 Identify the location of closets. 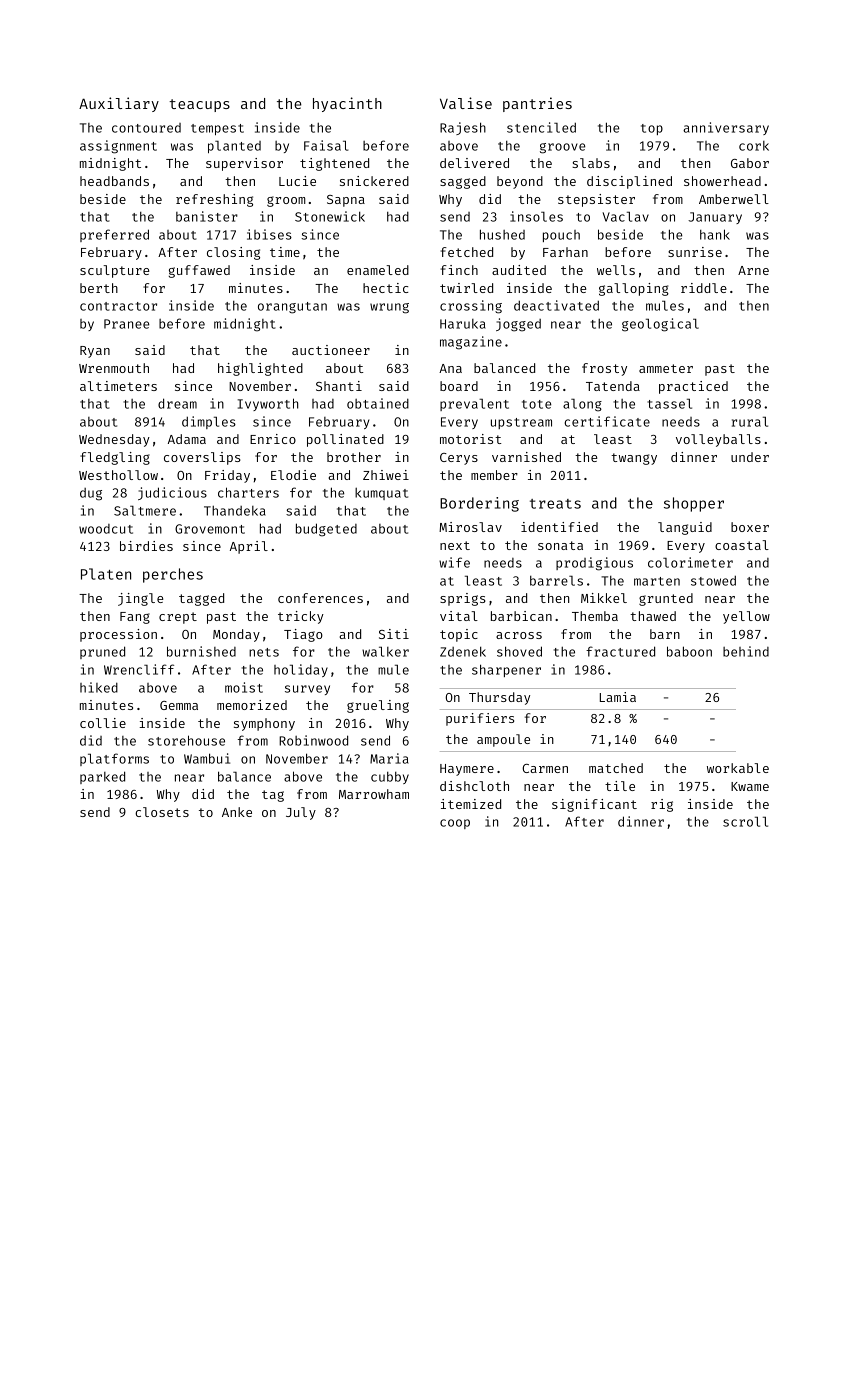
(162, 812).
